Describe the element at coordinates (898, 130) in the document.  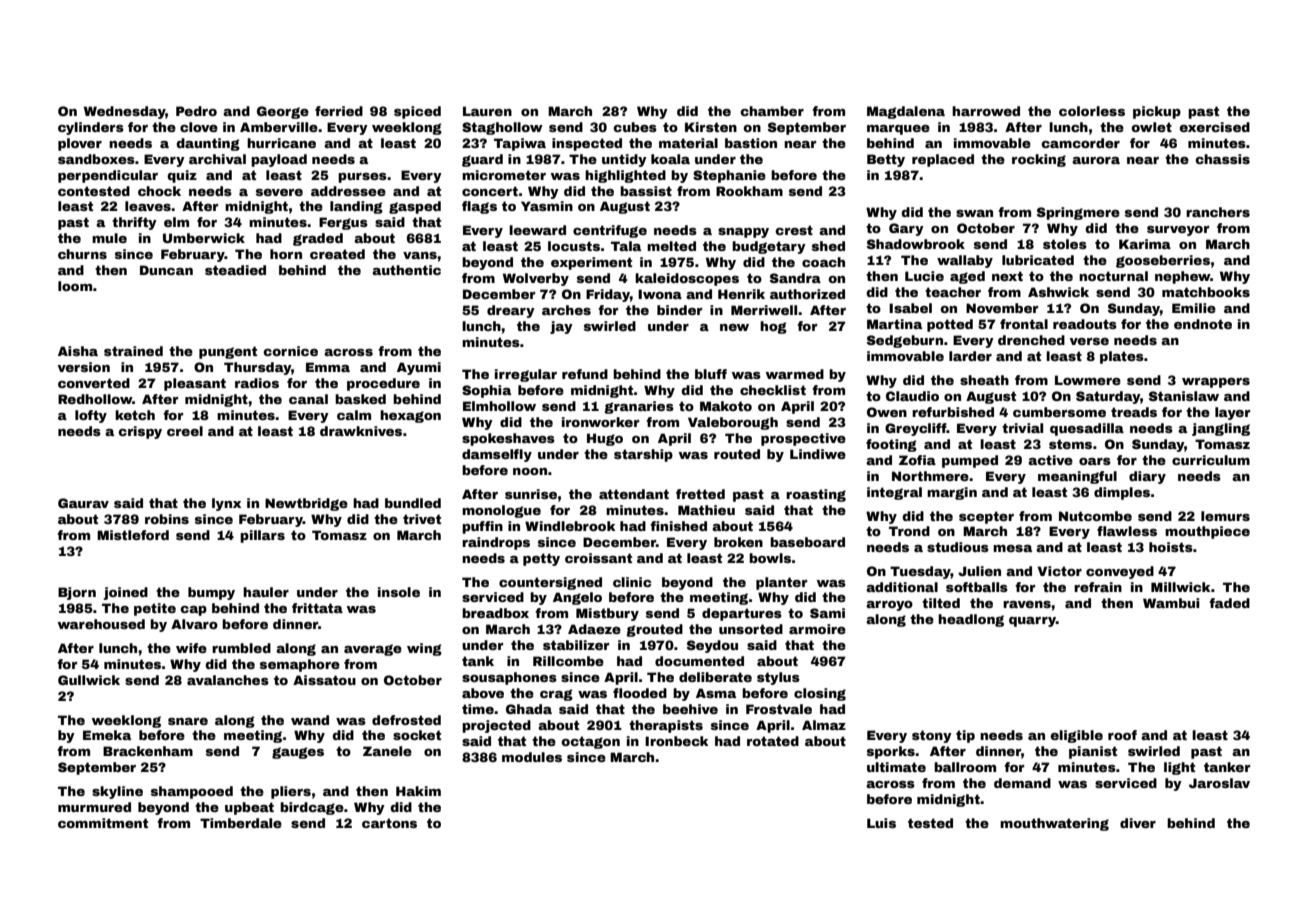
I see `marquee` at that location.
